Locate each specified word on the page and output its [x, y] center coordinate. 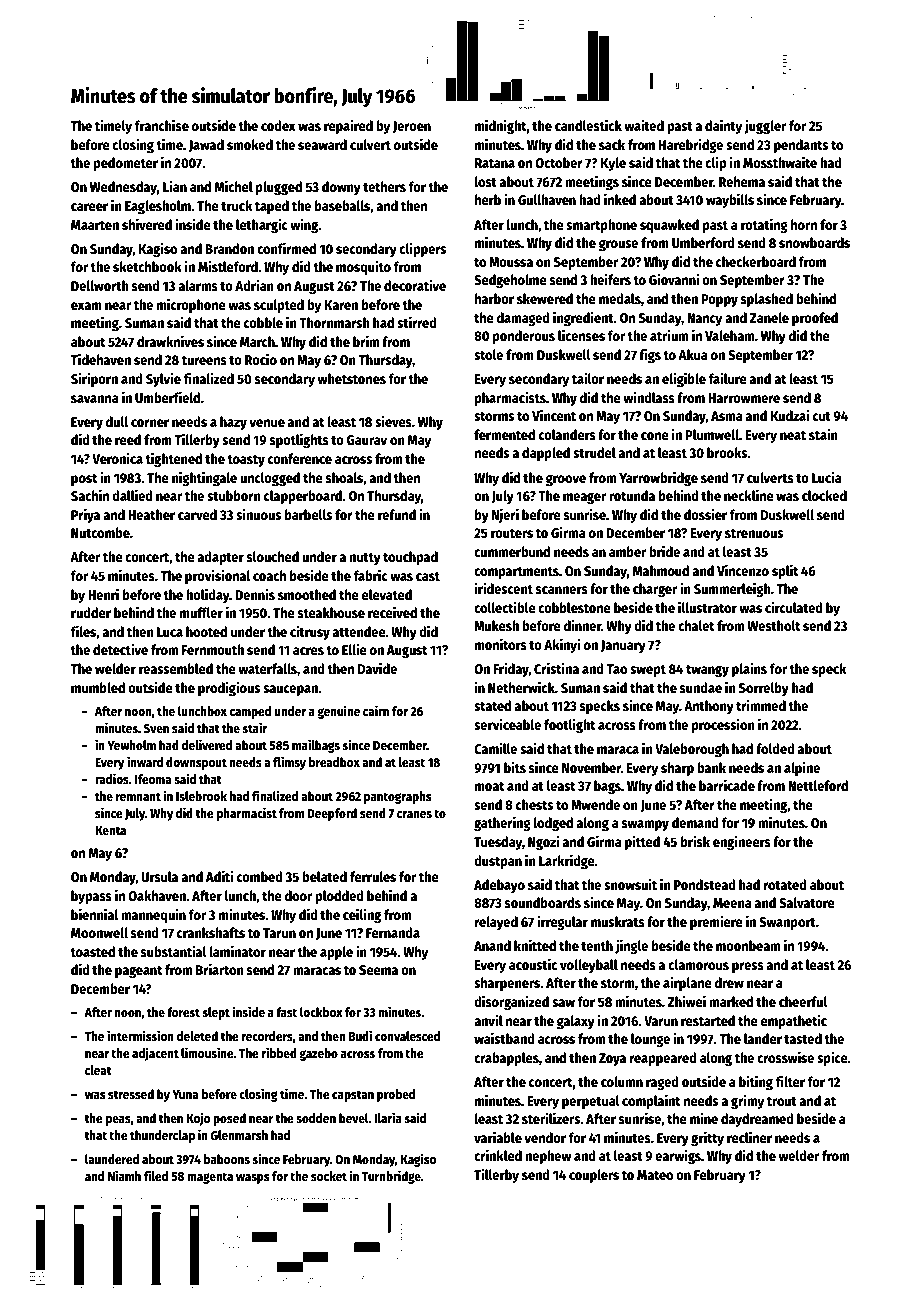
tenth [597, 945]
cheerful [803, 1001]
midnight [501, 126]
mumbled [98, 687]
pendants [801, 146]
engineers [742, 842]
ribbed [279, 1052]
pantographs [397, 797]
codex [278, 125]
